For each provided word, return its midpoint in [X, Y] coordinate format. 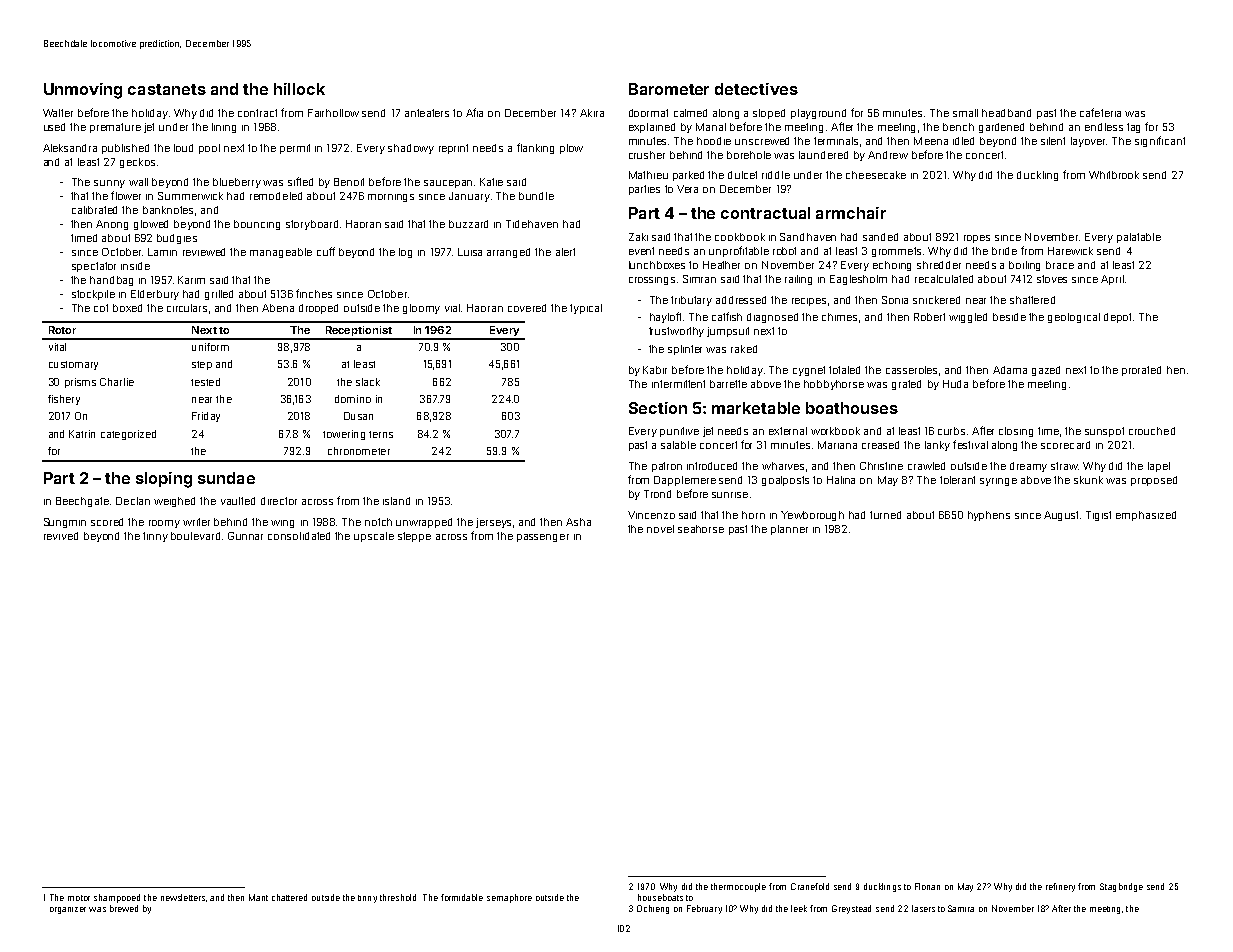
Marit [258, 897]
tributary [691, 301]
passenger [543, 538]
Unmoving [83, 91]
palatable [1139, 238]
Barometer [669, 89]
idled [963, 141]
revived [61, 536]
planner [789, 530]
